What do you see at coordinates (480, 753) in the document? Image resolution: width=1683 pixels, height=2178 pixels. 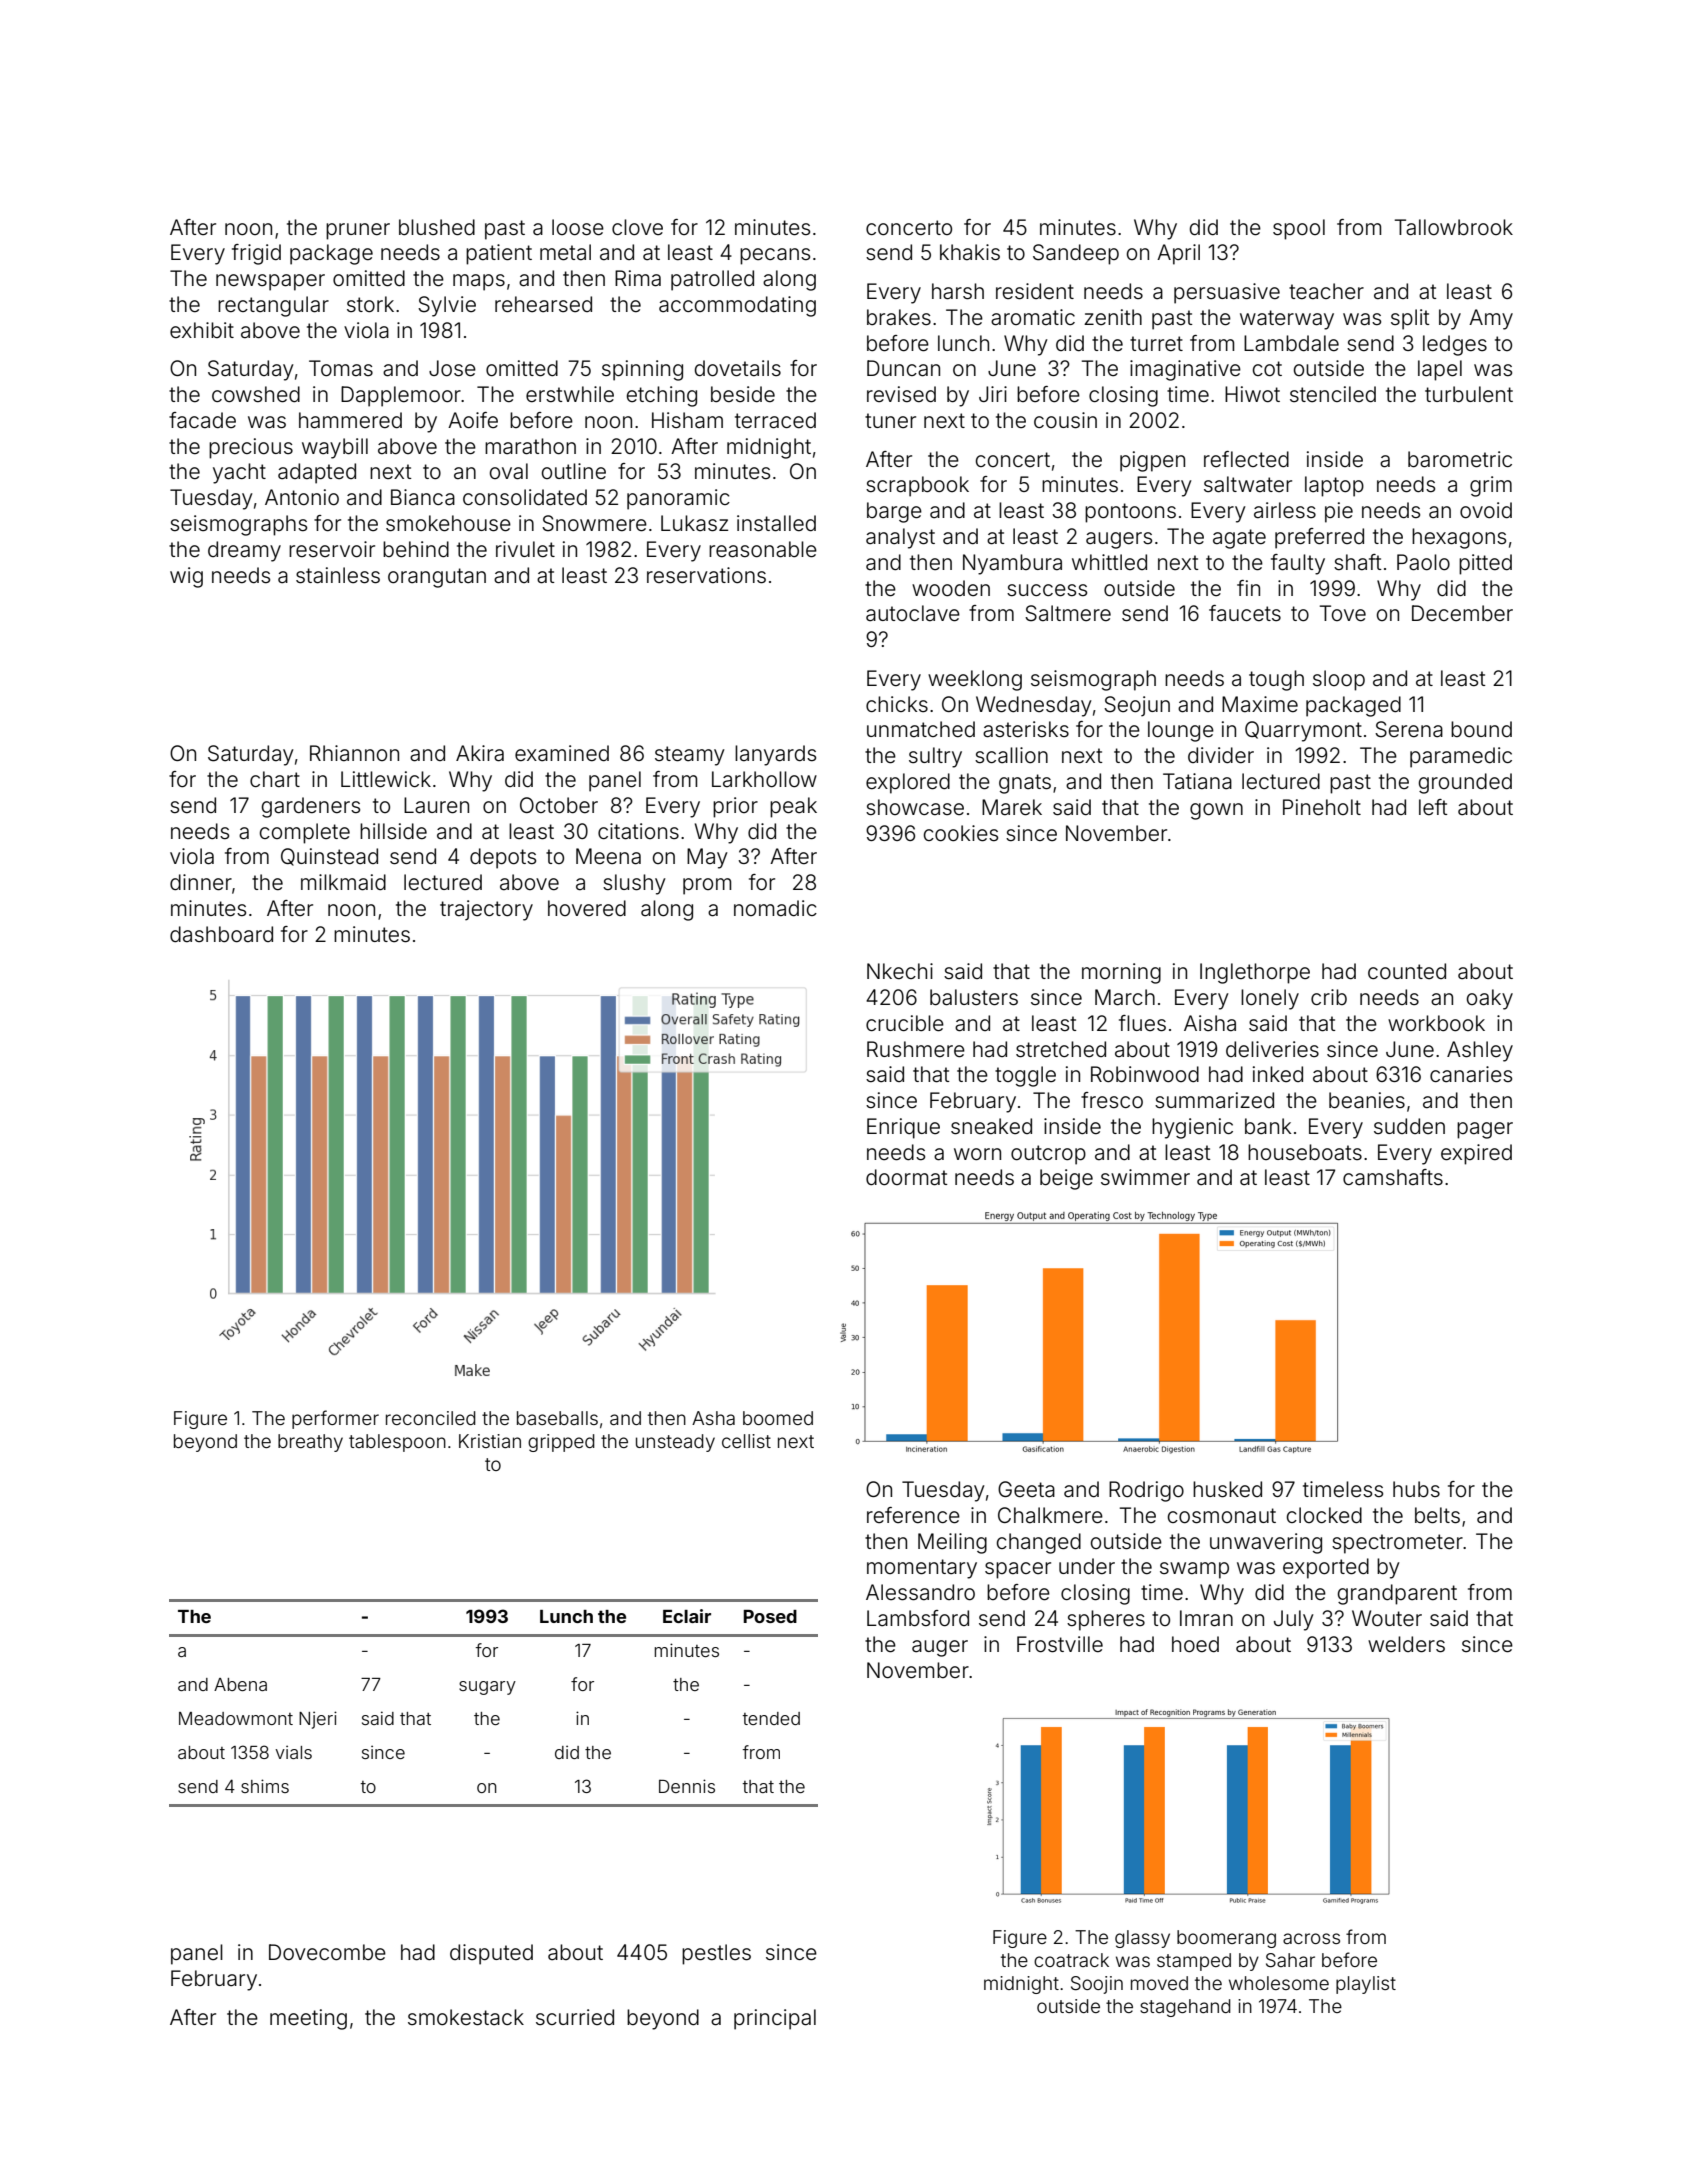 I see `Akira` at bounding box center [480, 753].
